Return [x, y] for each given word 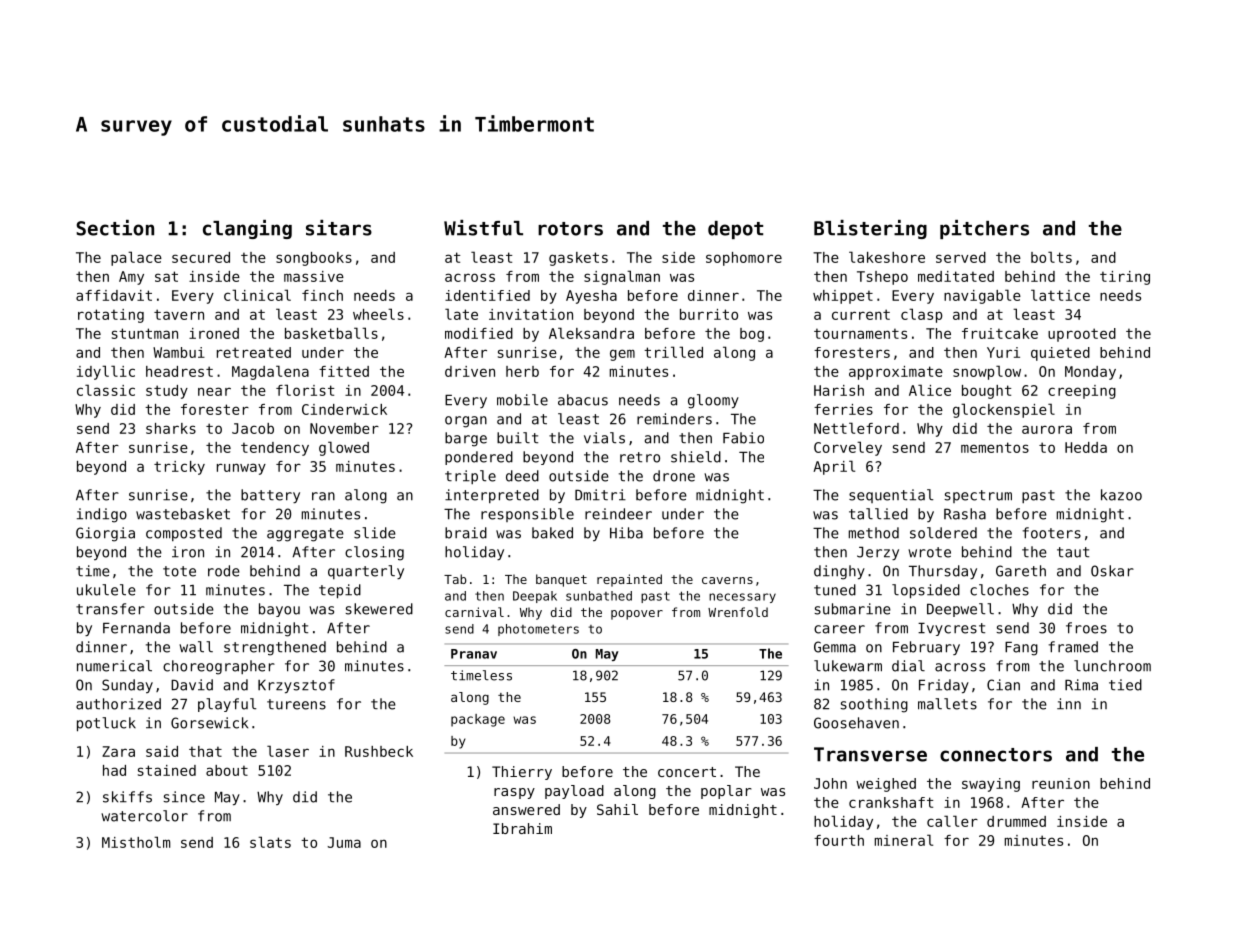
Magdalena [270, 372]
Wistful [483, 228]
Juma [344, 842]
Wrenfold [738, 612]
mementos [995, 447]
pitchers [984, 229]
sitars [339, 228]
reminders [674, 419]
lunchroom [1112, 666]
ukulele [106, 590]
